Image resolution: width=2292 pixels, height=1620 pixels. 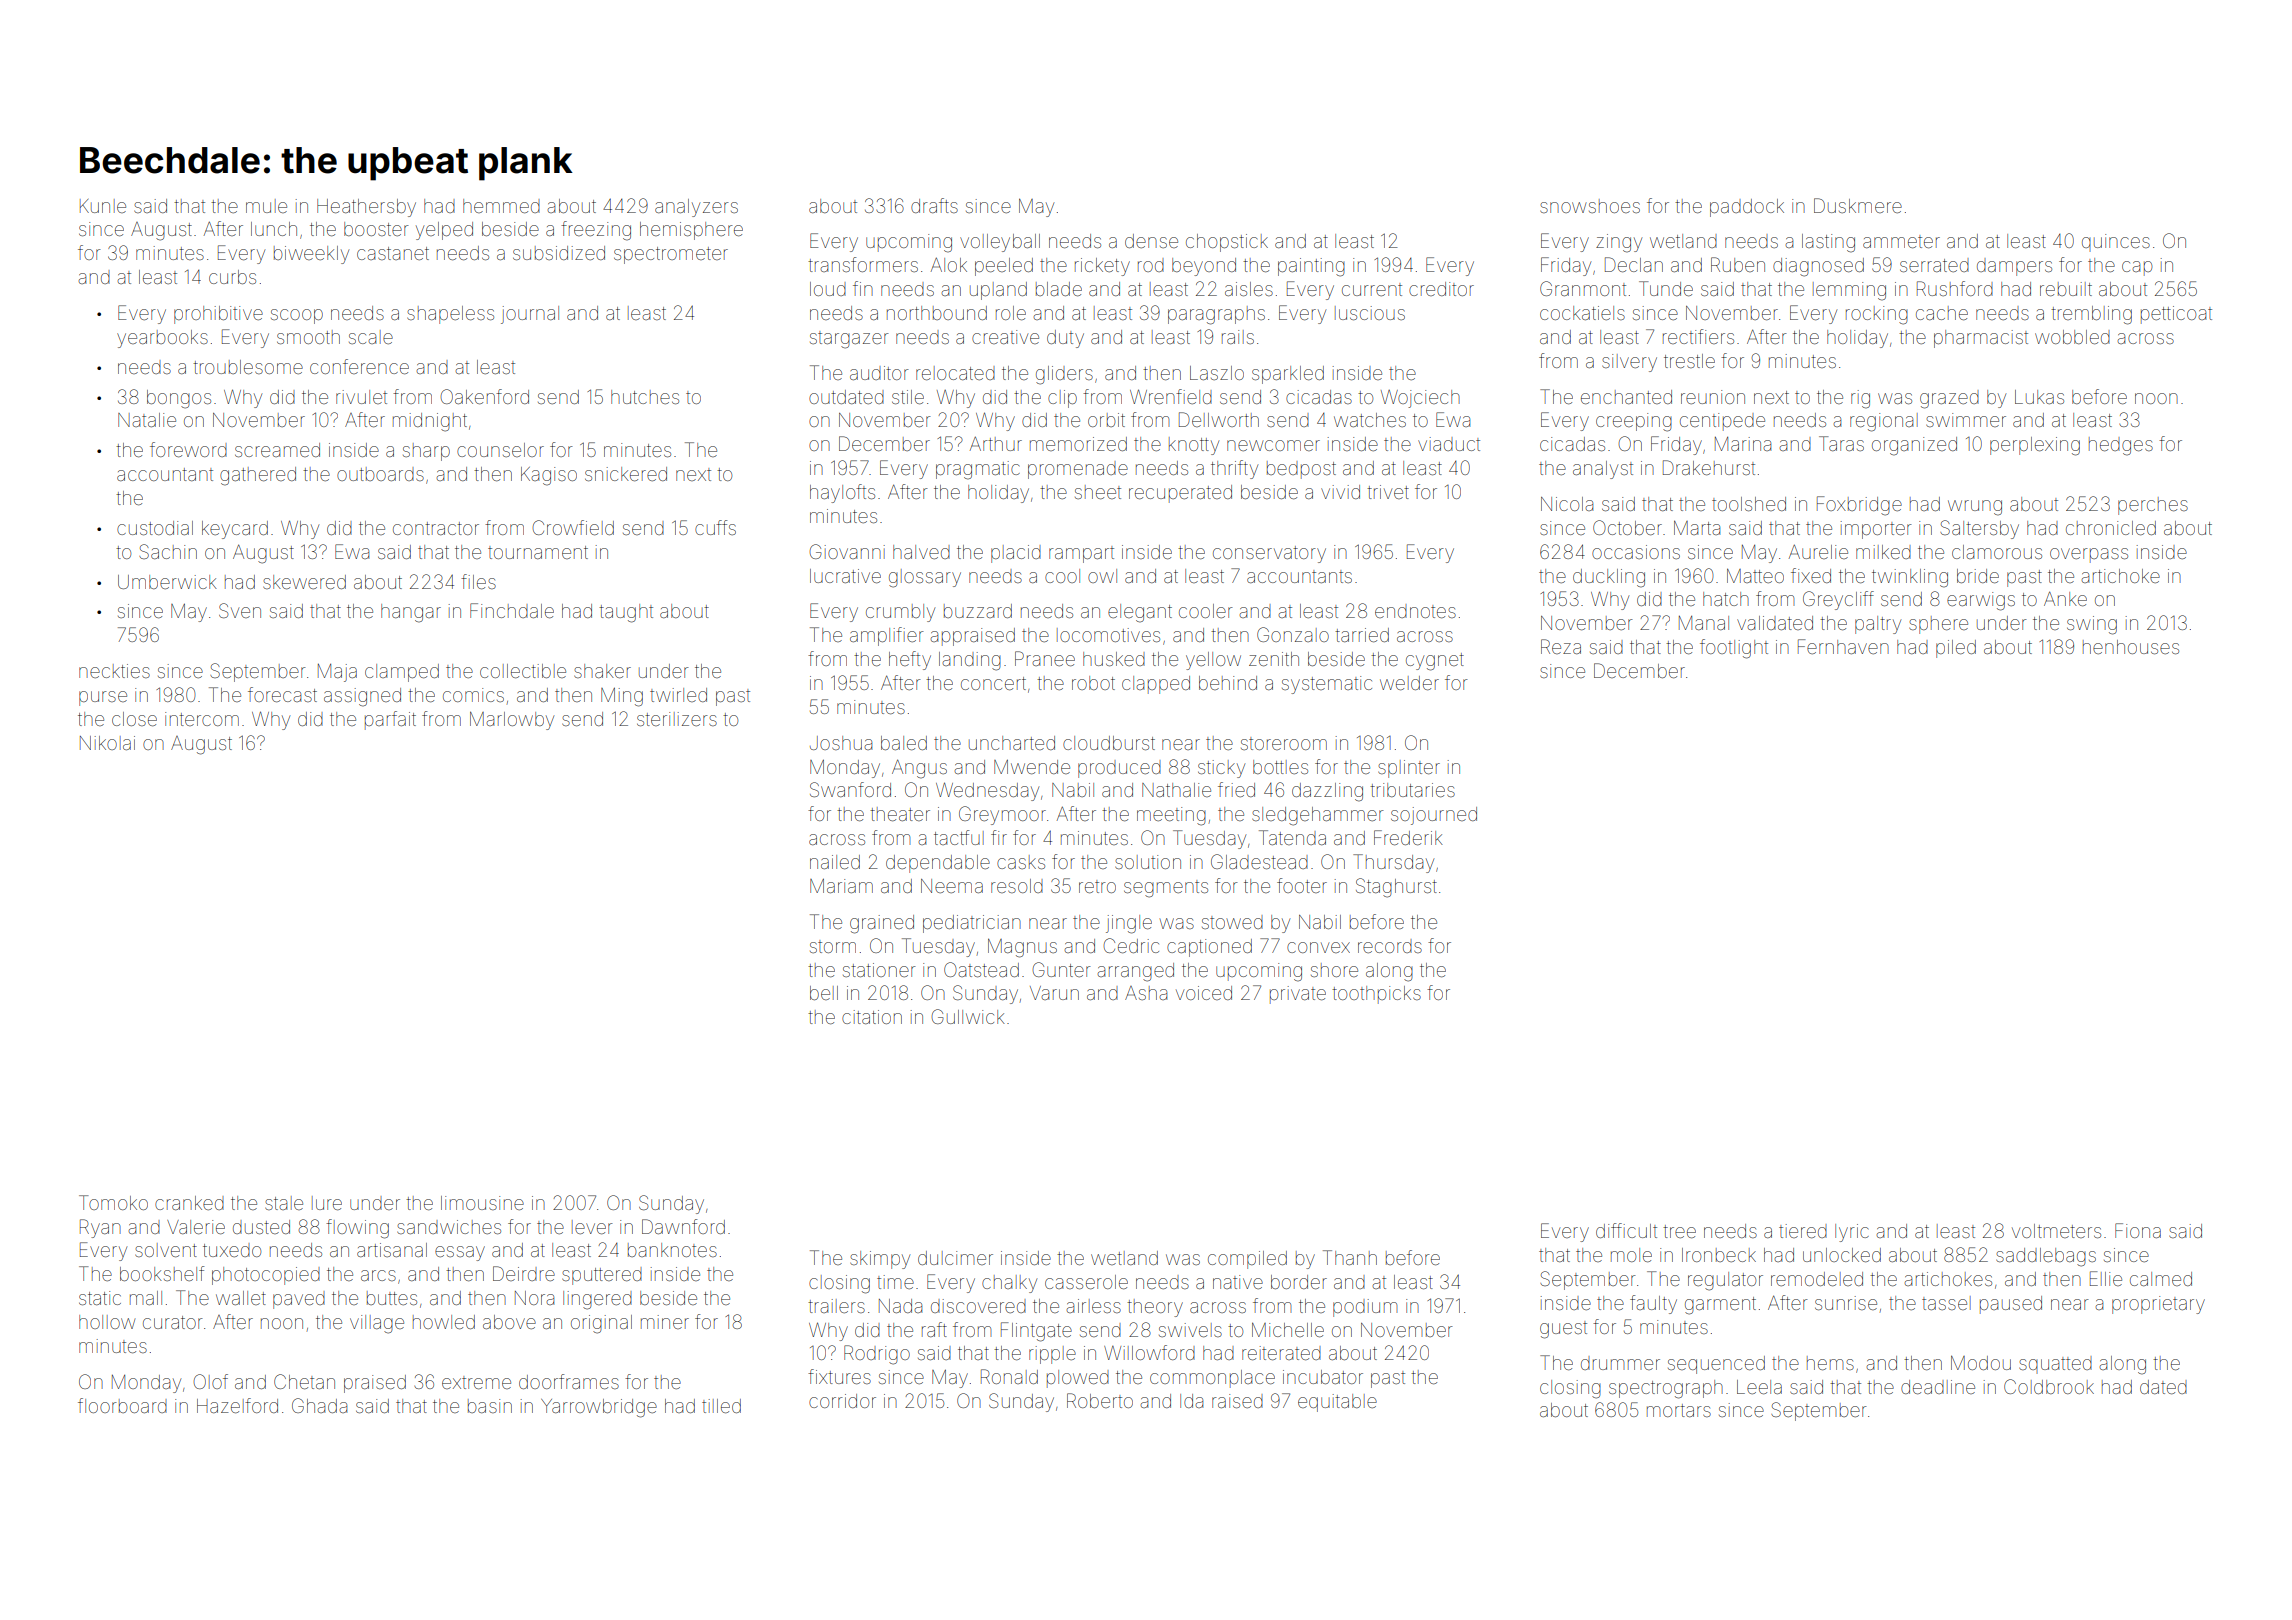 I want to click on Nikolai, so click(x=107, y=743).
